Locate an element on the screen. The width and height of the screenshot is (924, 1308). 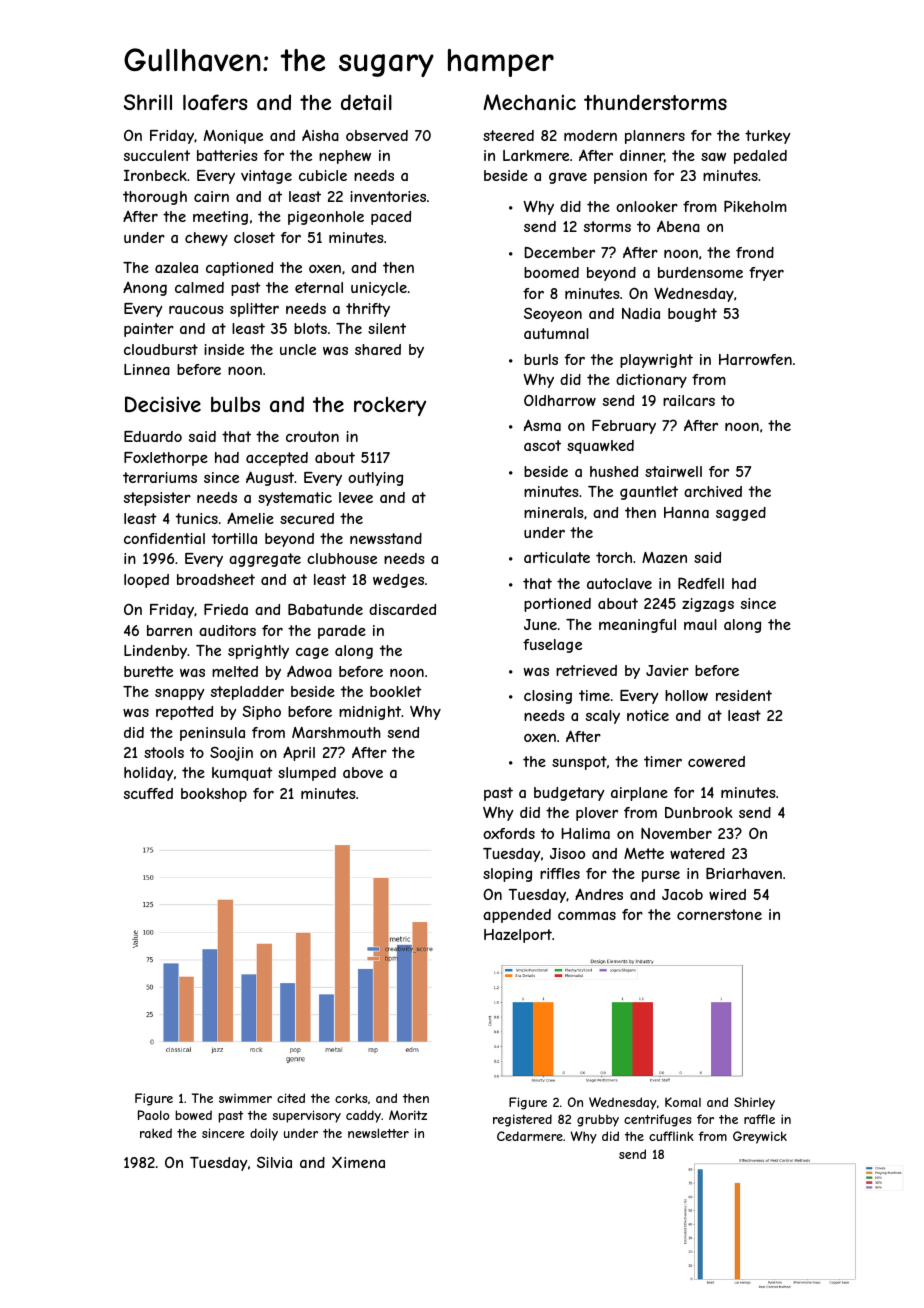
raked is located at coordinates (156, 1133).
